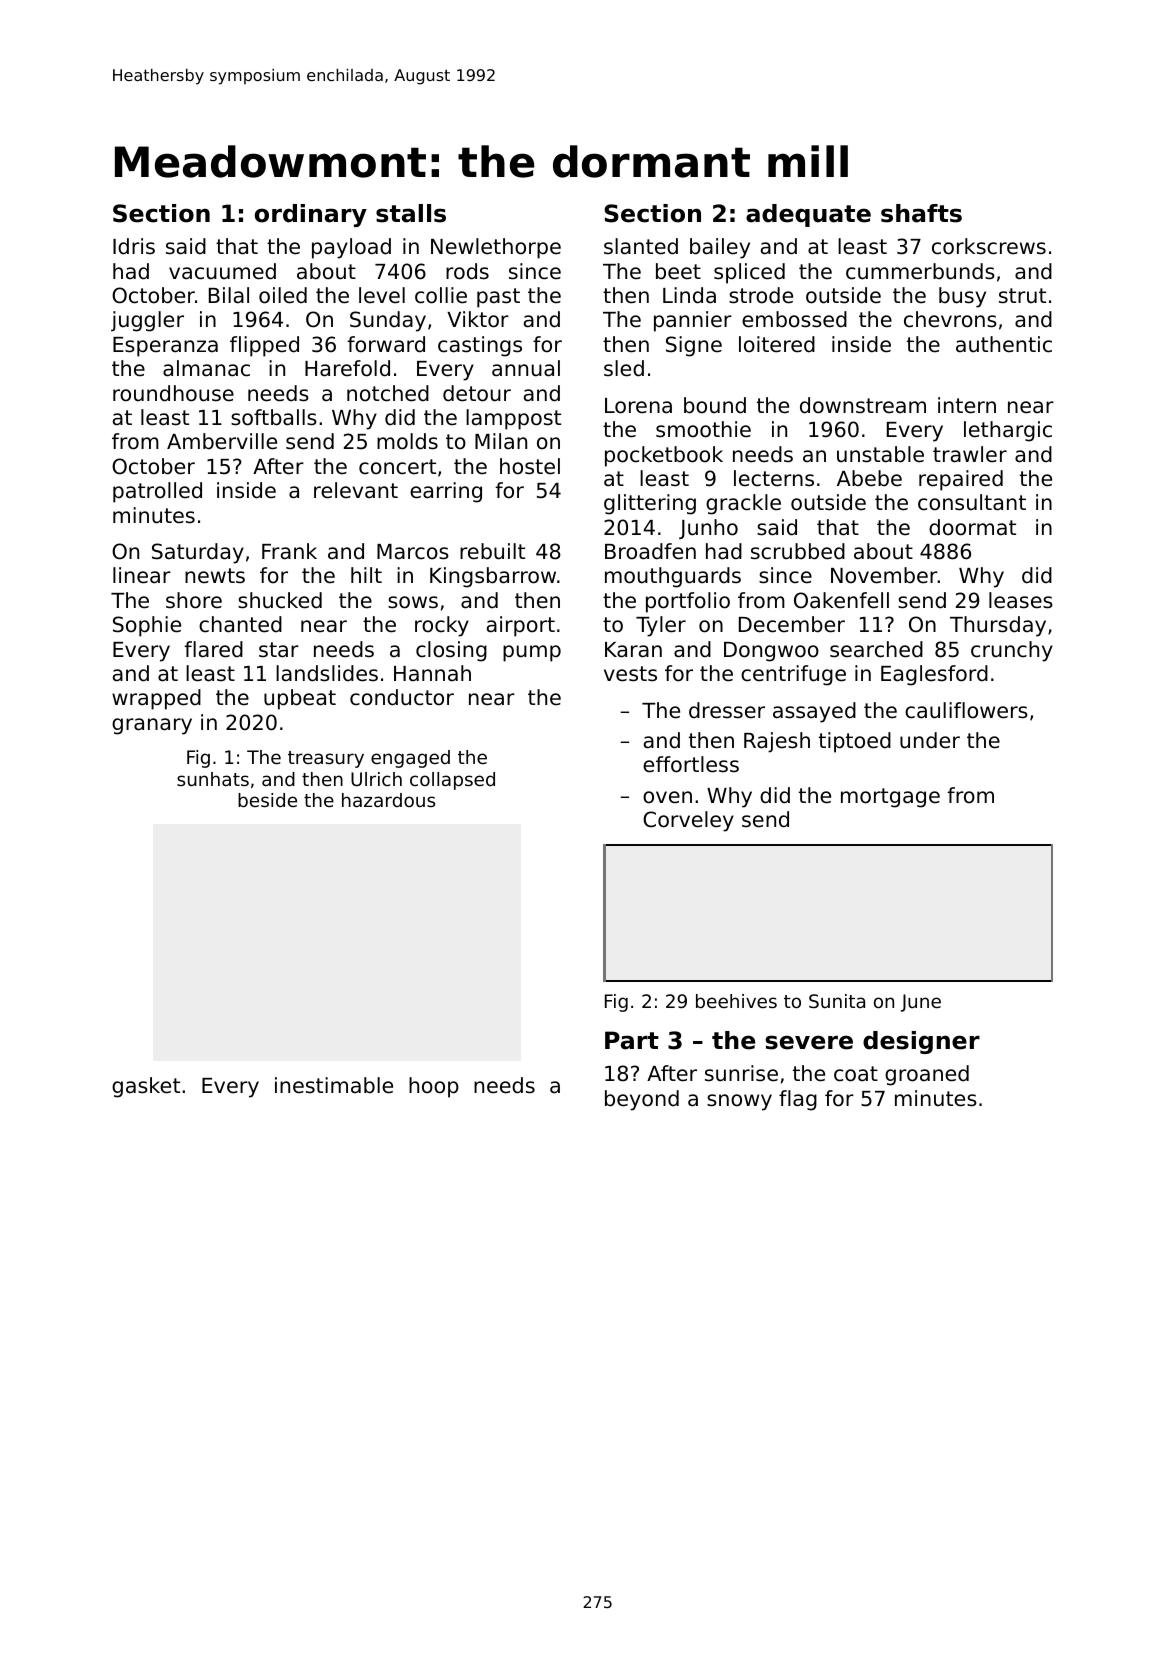 This document has height=1654, width=1165. I want to click on treasury, so click(326, 759).
